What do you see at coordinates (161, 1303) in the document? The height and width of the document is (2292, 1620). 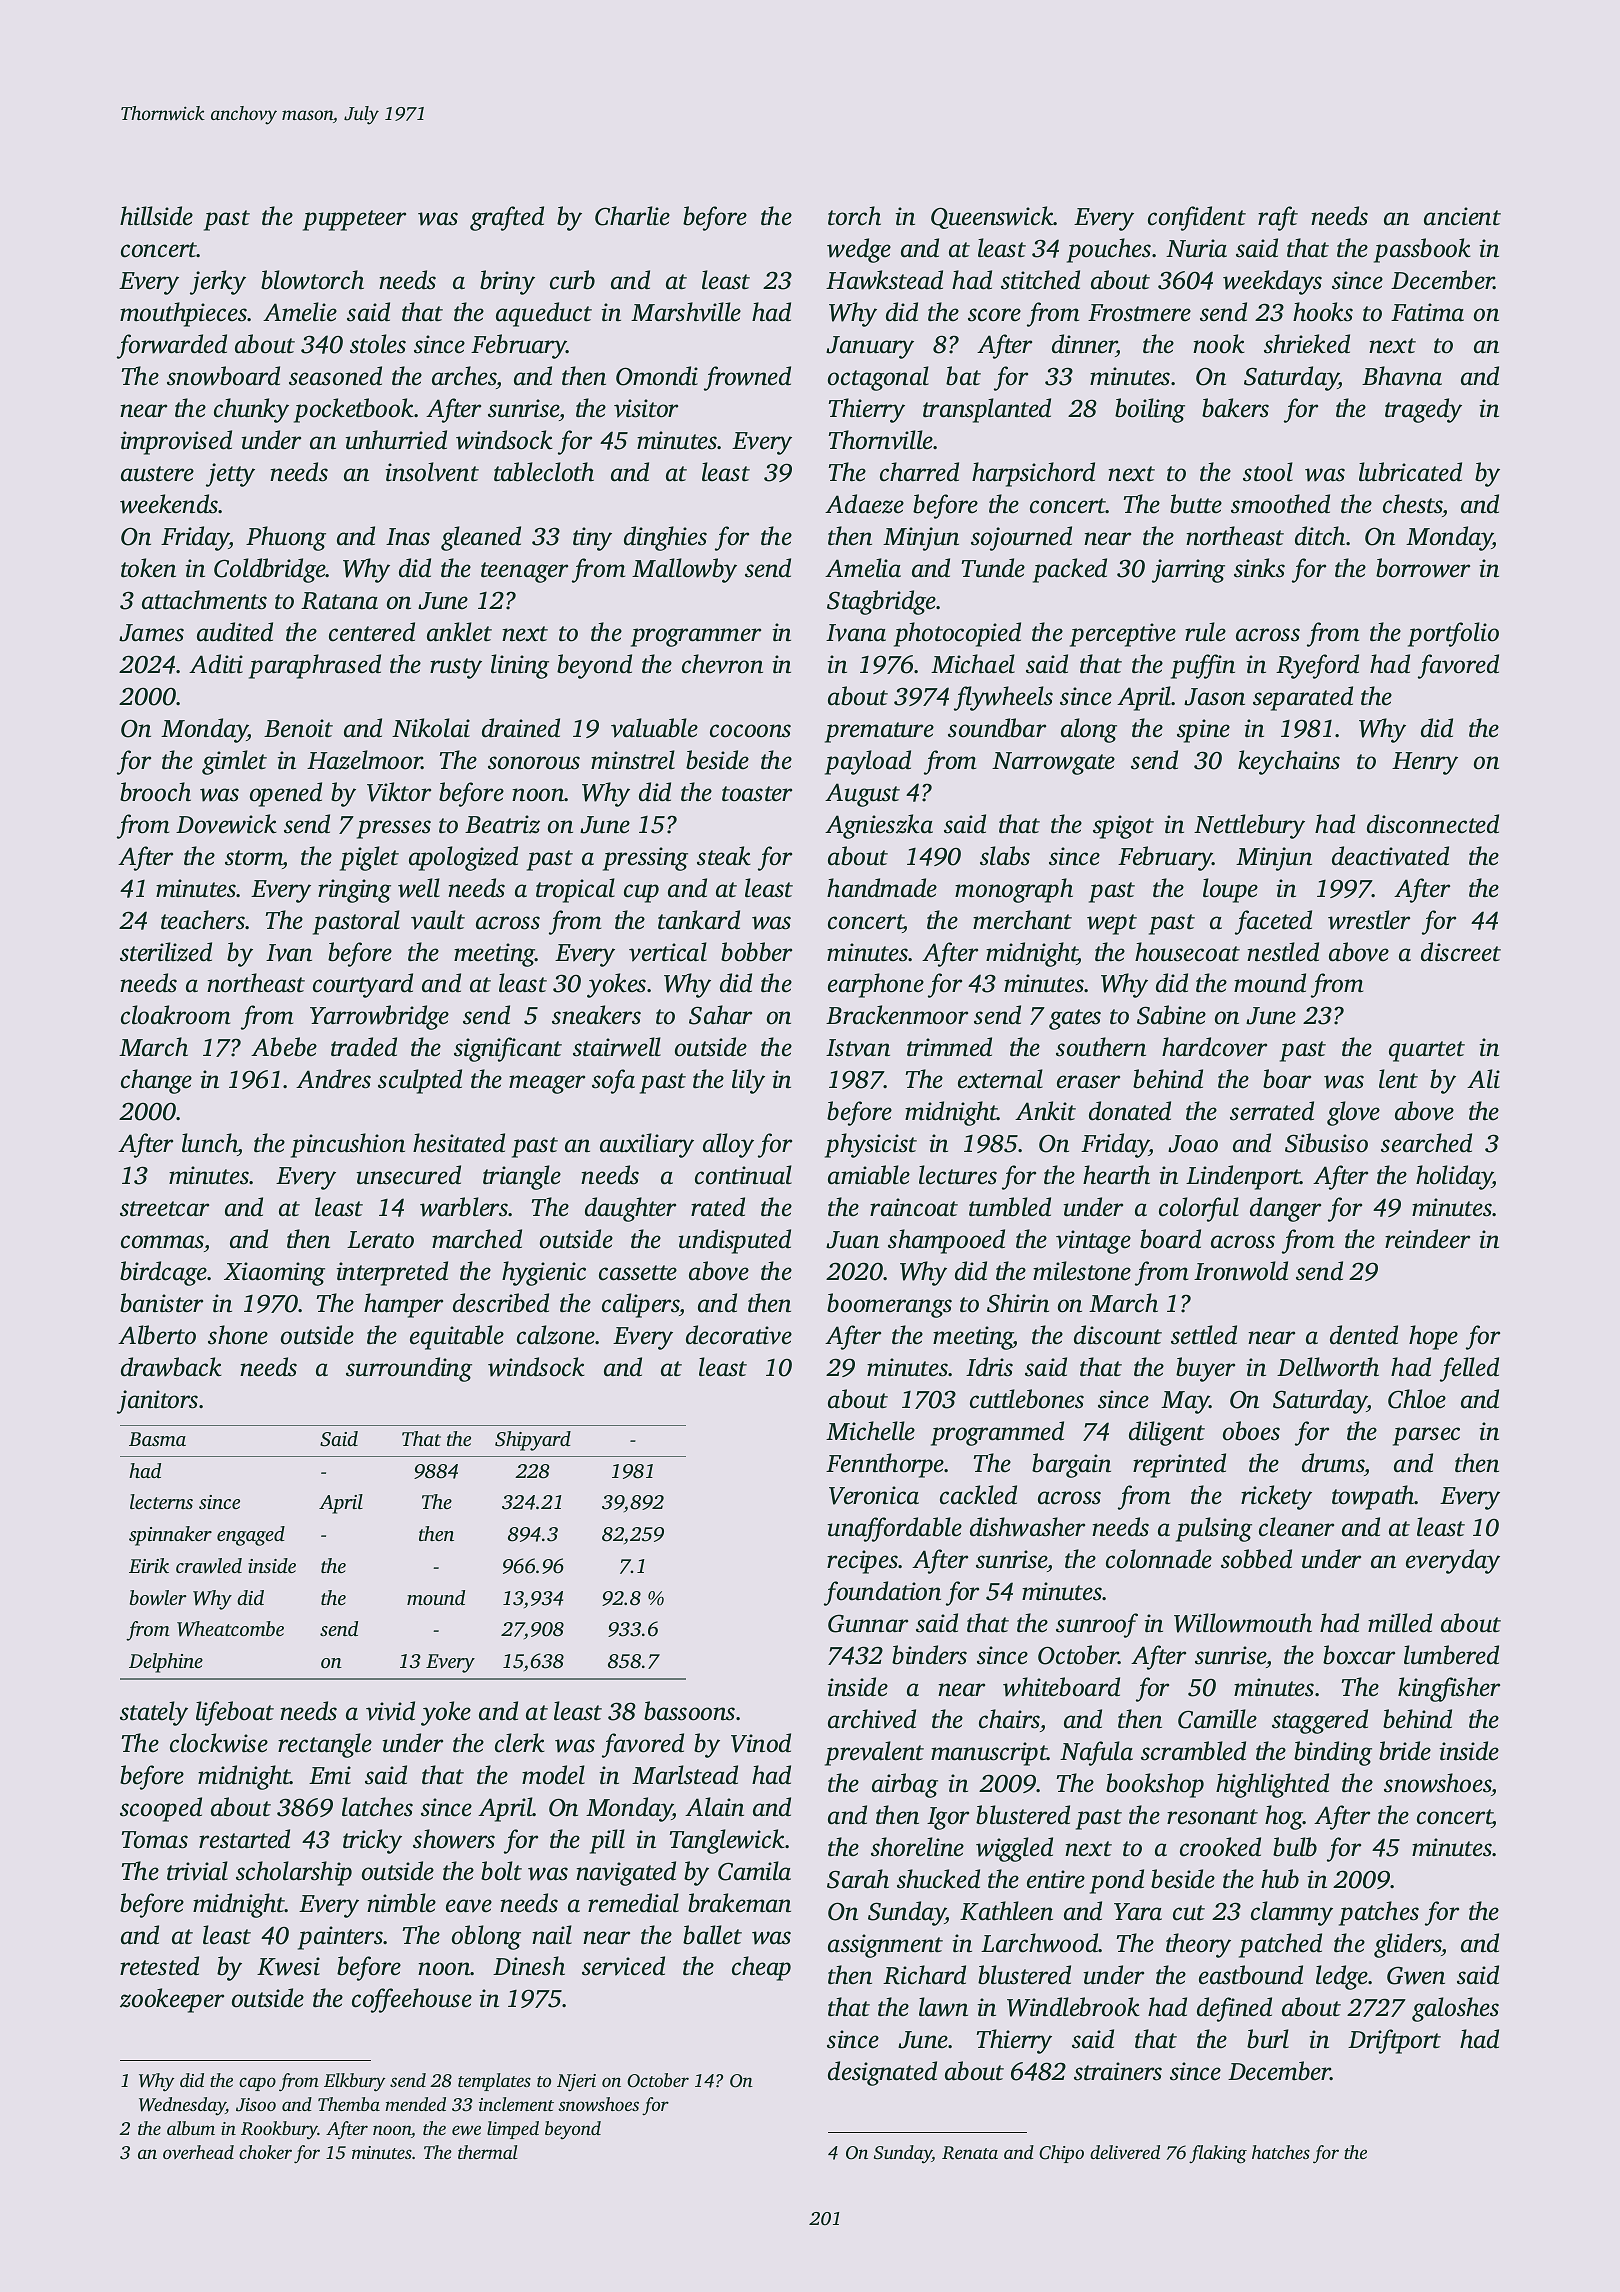 I see `banister` at bounding box center [161, 1303].
